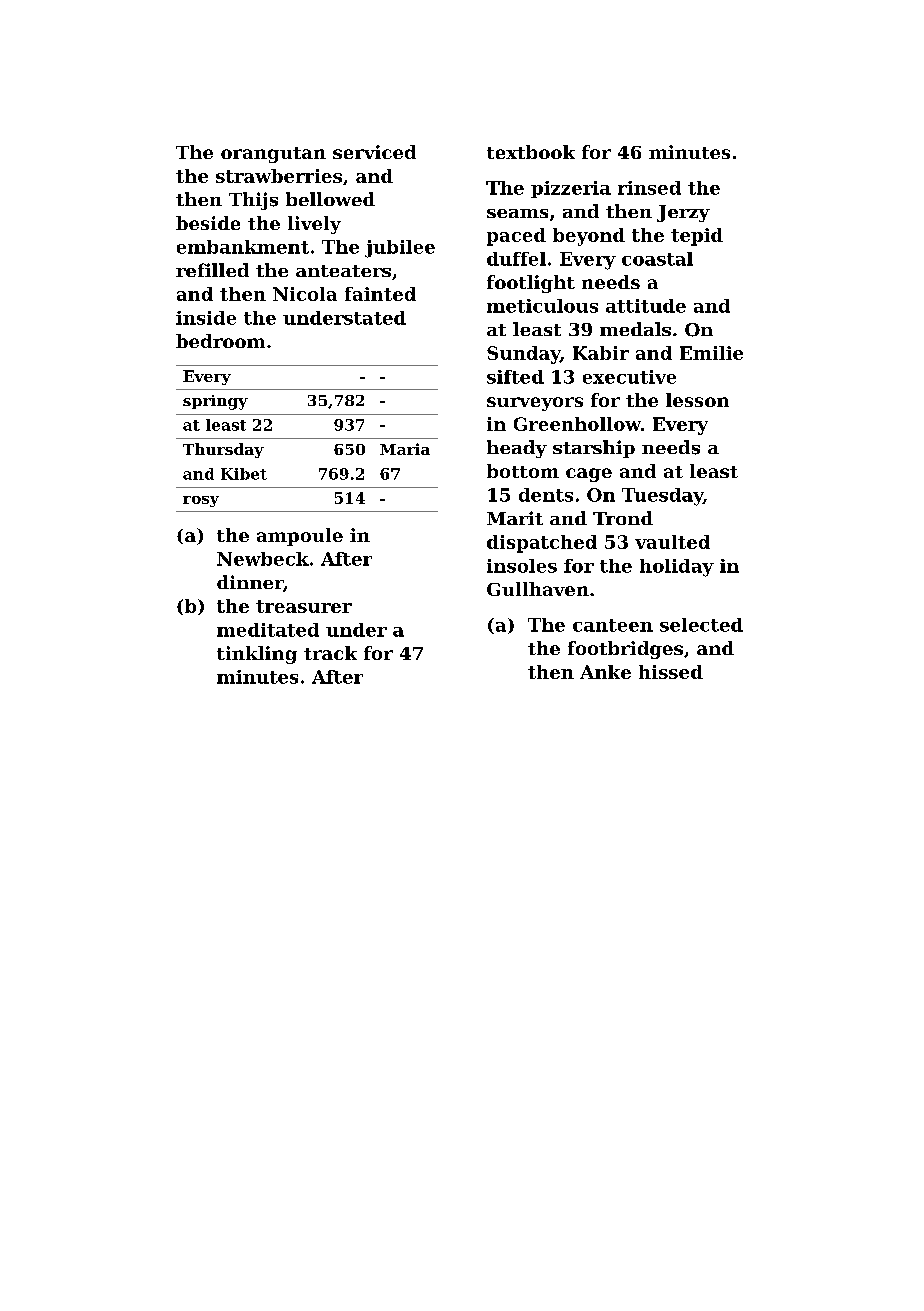 The image size is (924, 1311). Describe the element at coordinates (304, 606) in the screenshot. I see `treasurer` at that location.
